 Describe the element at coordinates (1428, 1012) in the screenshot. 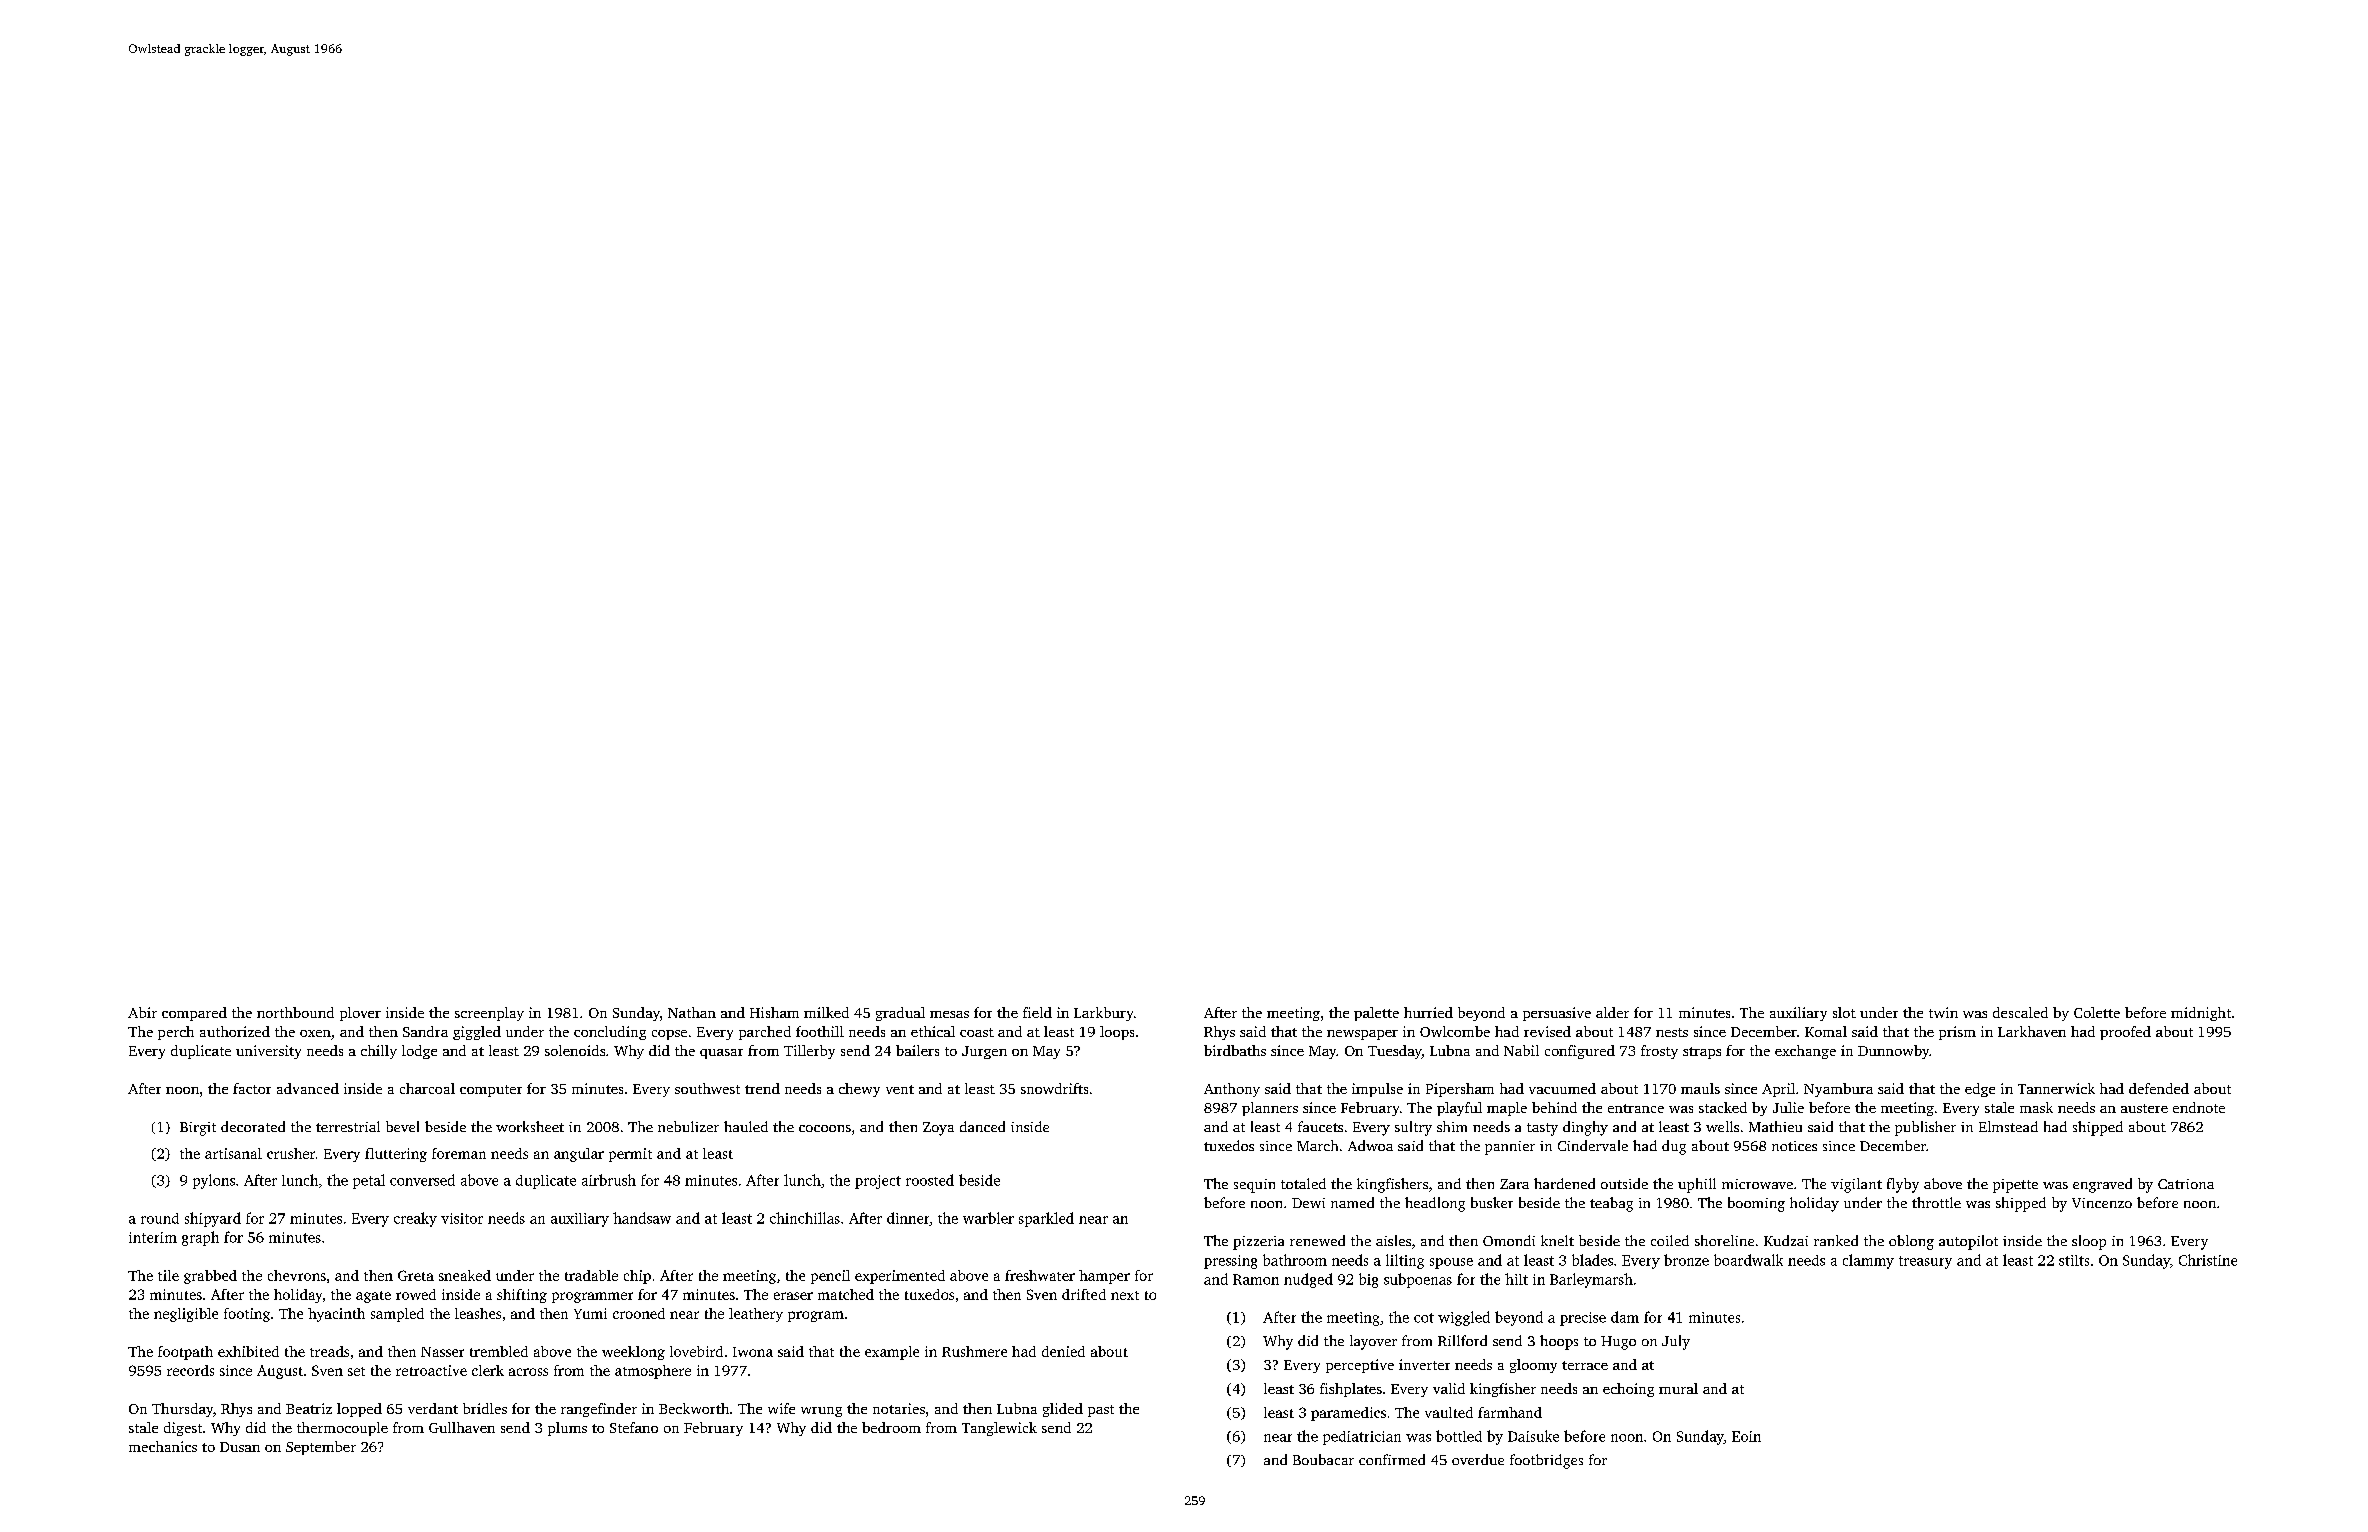

I see `hurried` at that location.
